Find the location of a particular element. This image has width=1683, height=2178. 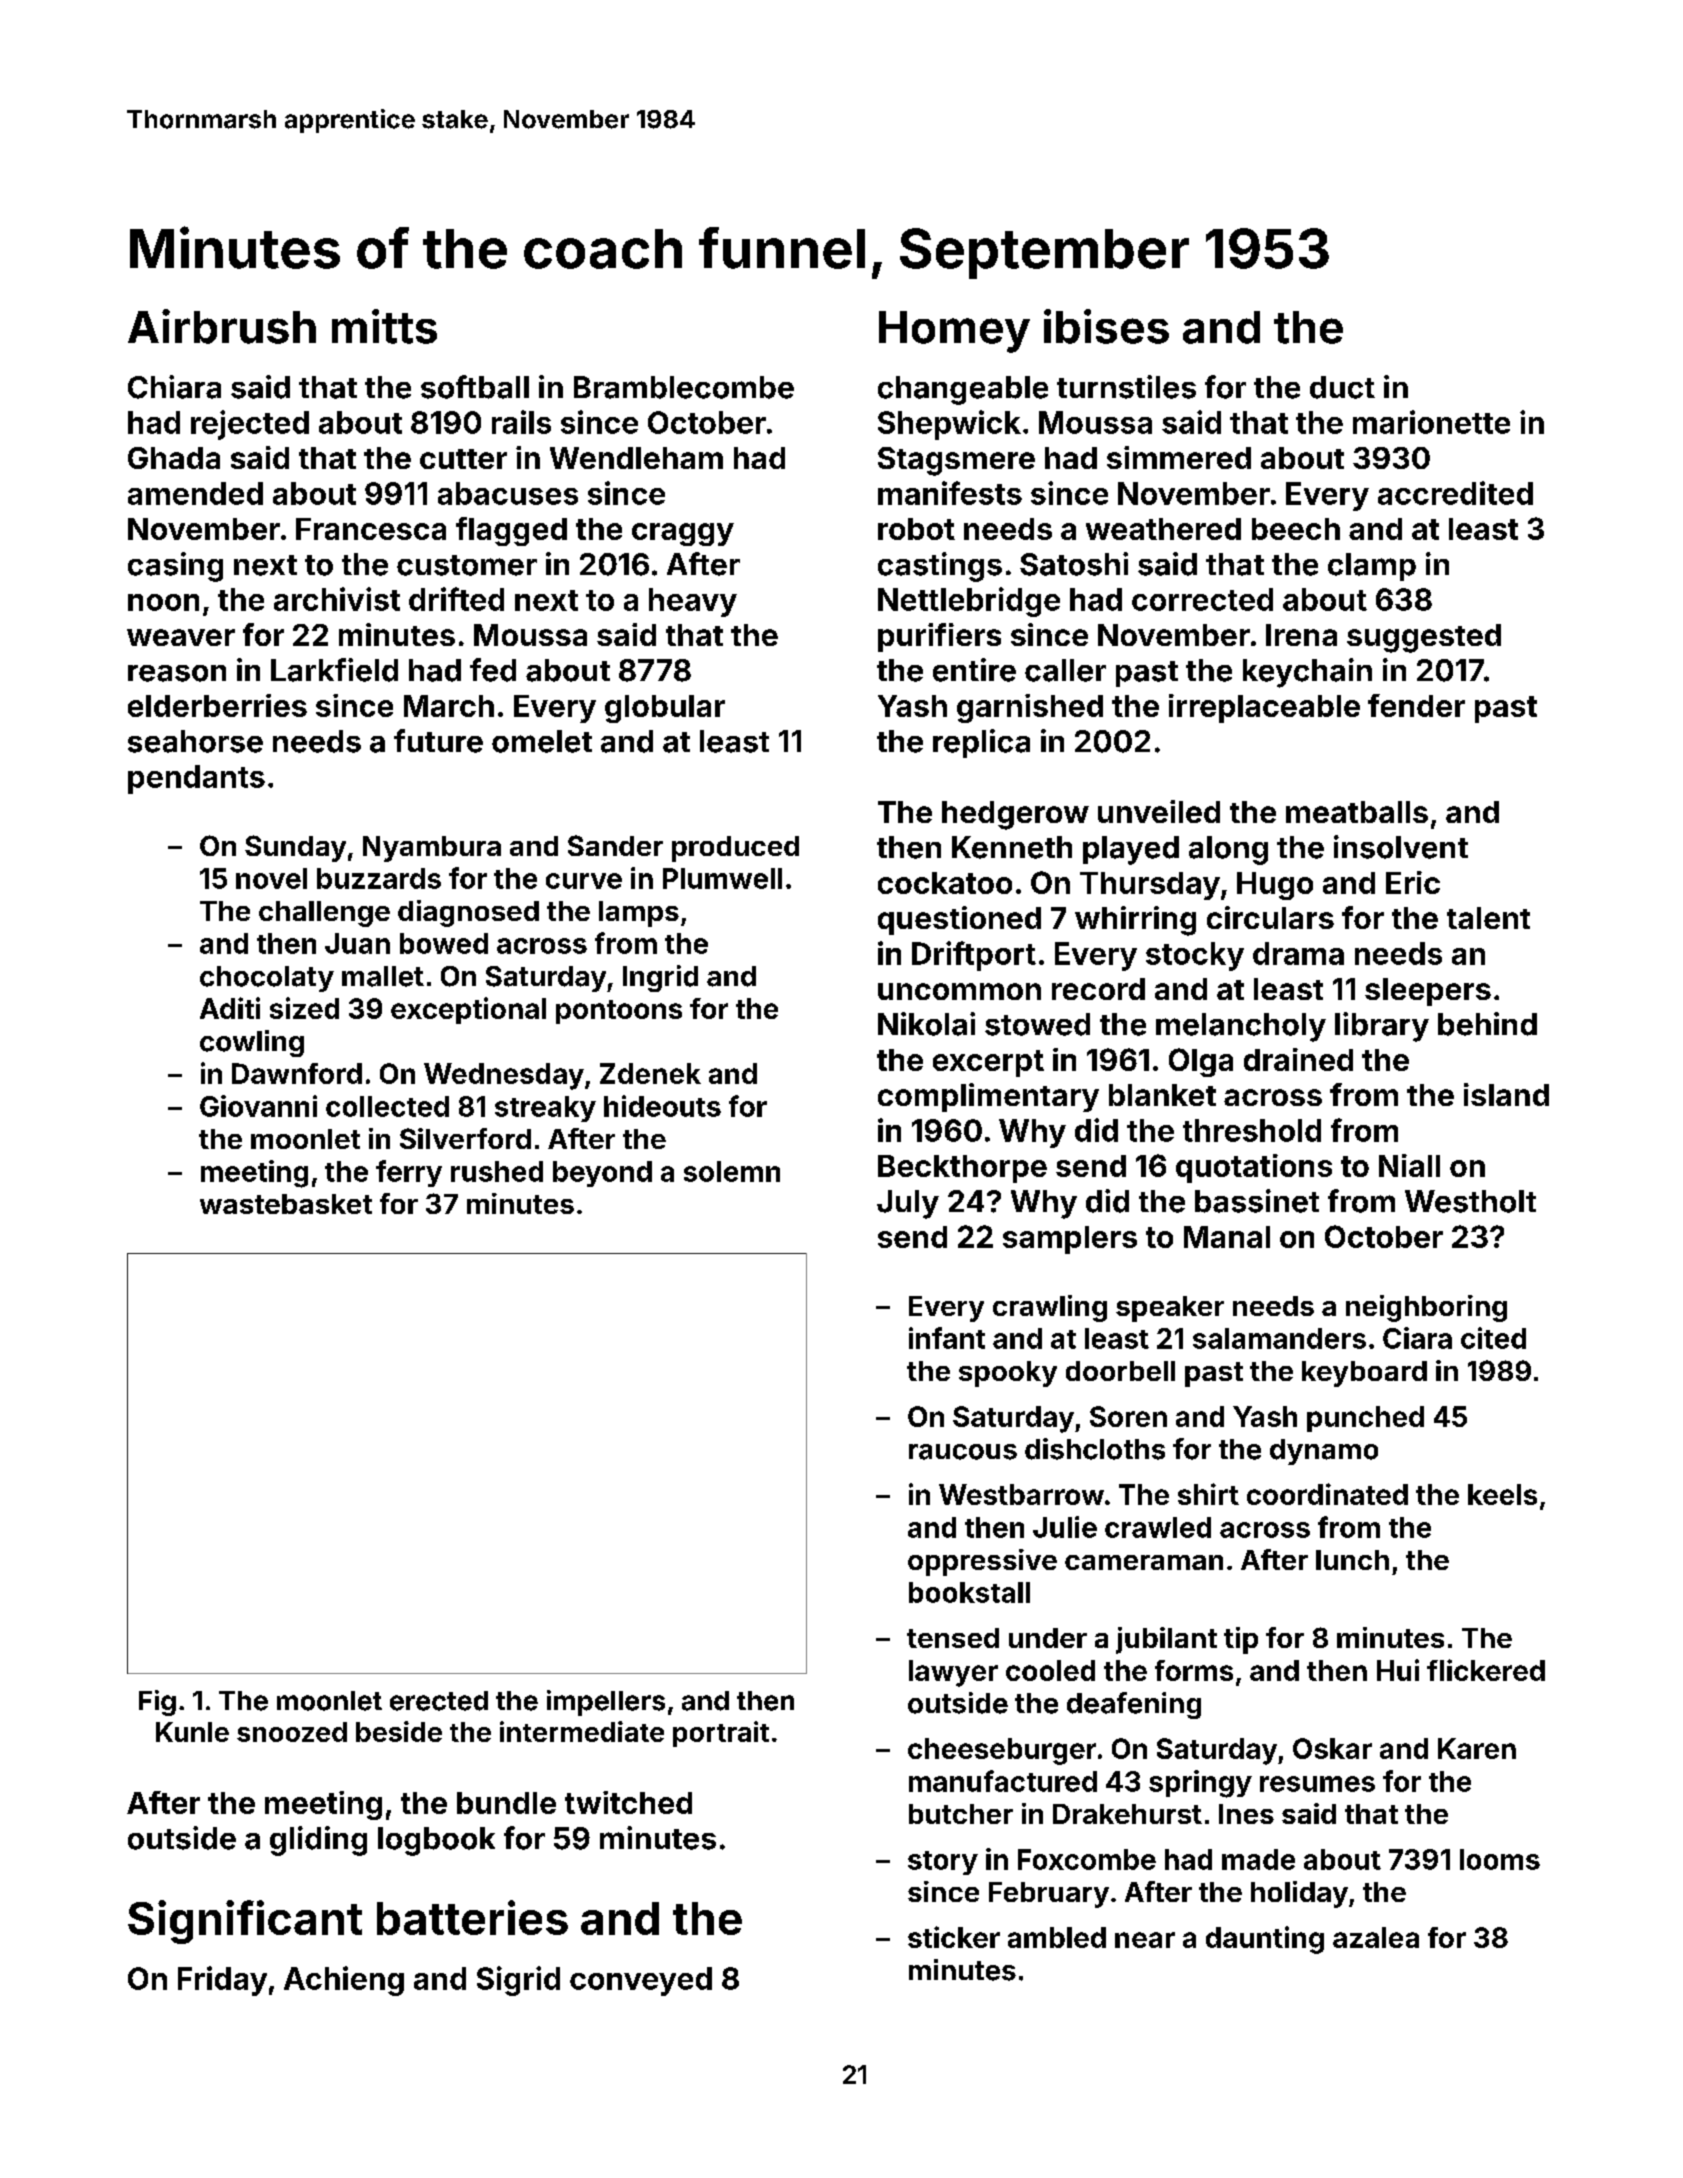

Dawnford is located at coordinates (297, 1073).
